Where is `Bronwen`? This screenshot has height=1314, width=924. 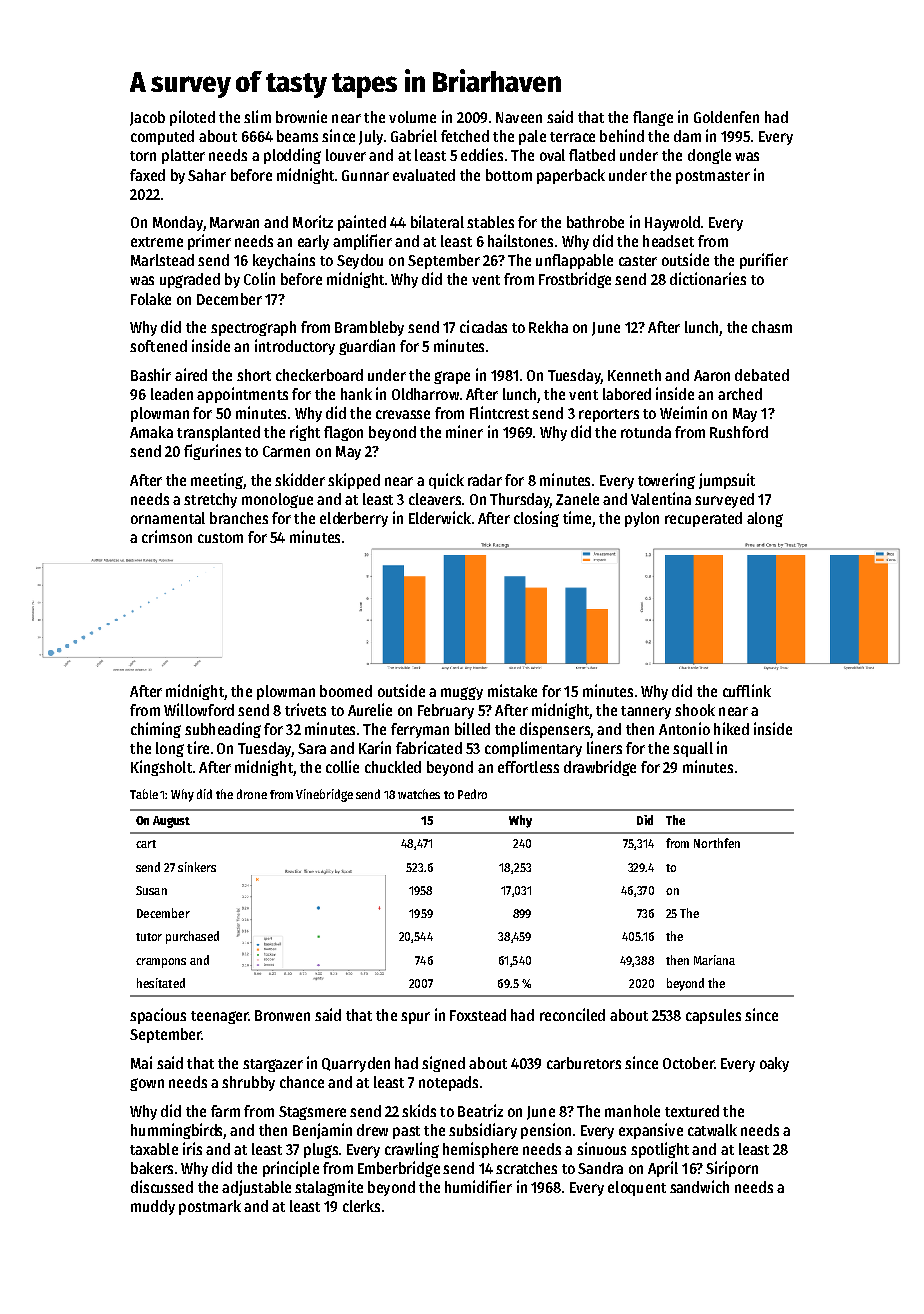
Bronwen is located at coordinates (282, 1015).
